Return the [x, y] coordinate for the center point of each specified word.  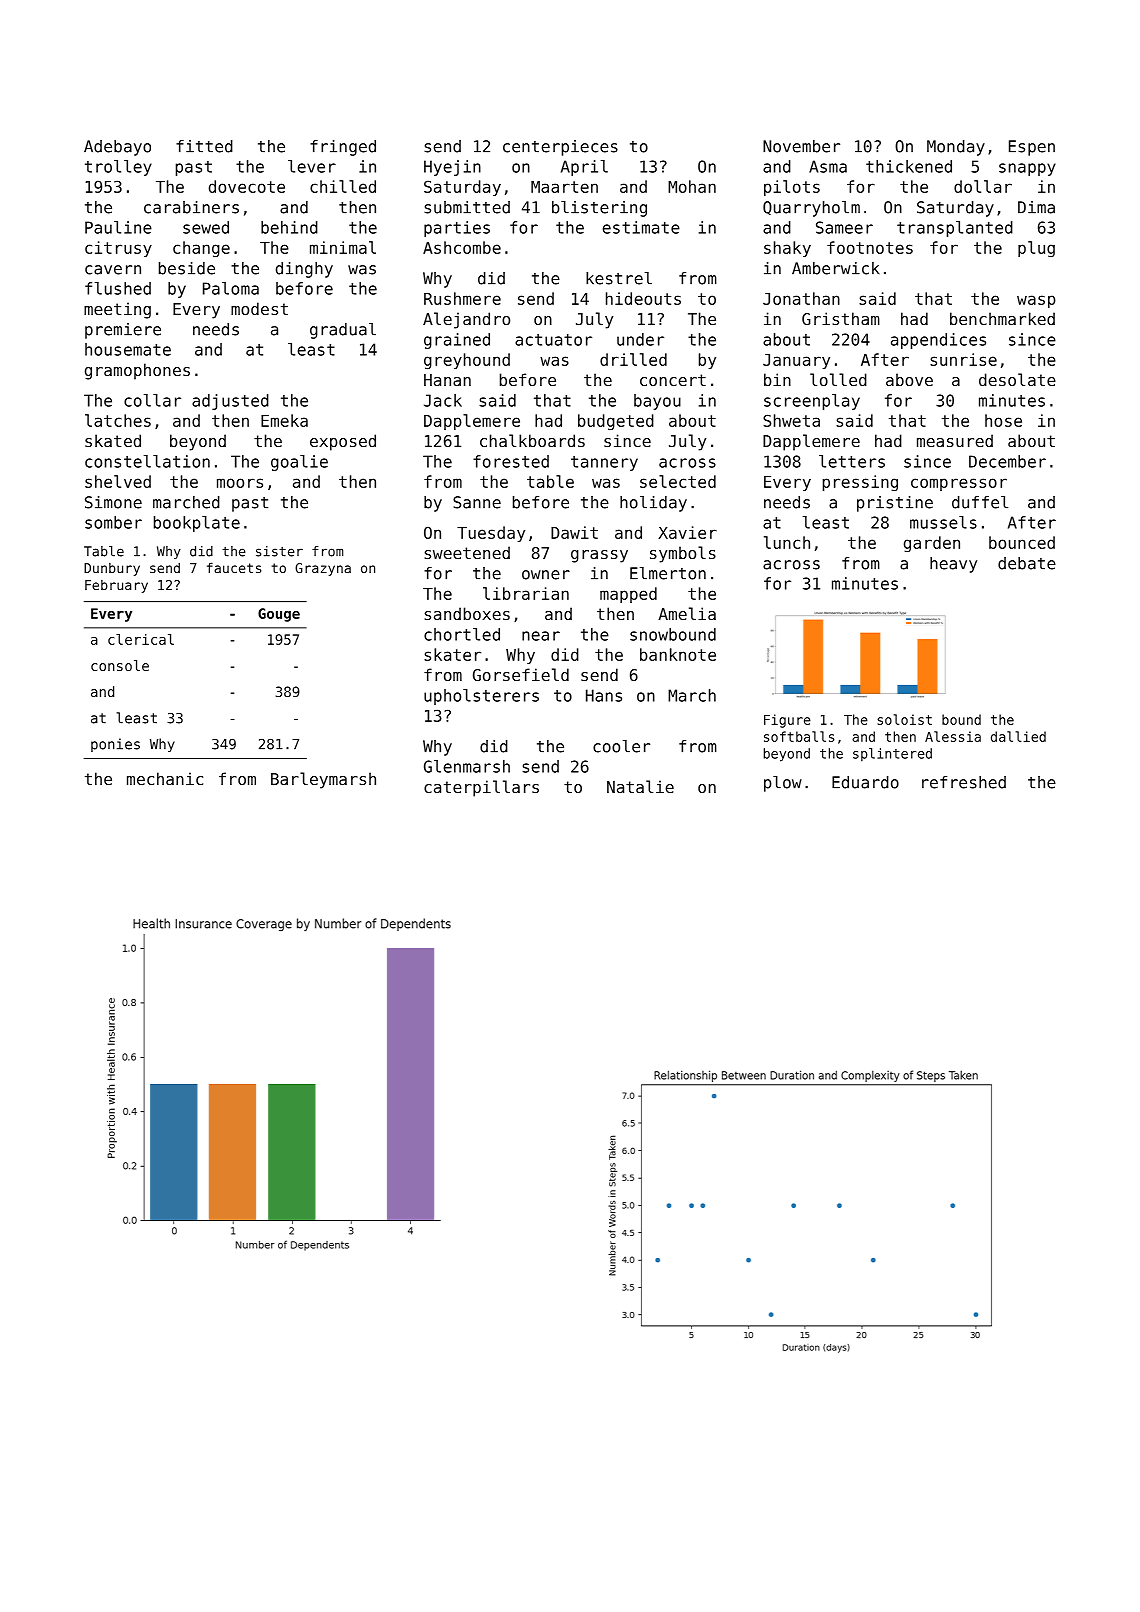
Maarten [564, 187]
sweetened [467, 552]
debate [1027, 563]
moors [240, 483]
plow [783, 784]
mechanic [165, 778]
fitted [204, 146]
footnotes [870, 247]
